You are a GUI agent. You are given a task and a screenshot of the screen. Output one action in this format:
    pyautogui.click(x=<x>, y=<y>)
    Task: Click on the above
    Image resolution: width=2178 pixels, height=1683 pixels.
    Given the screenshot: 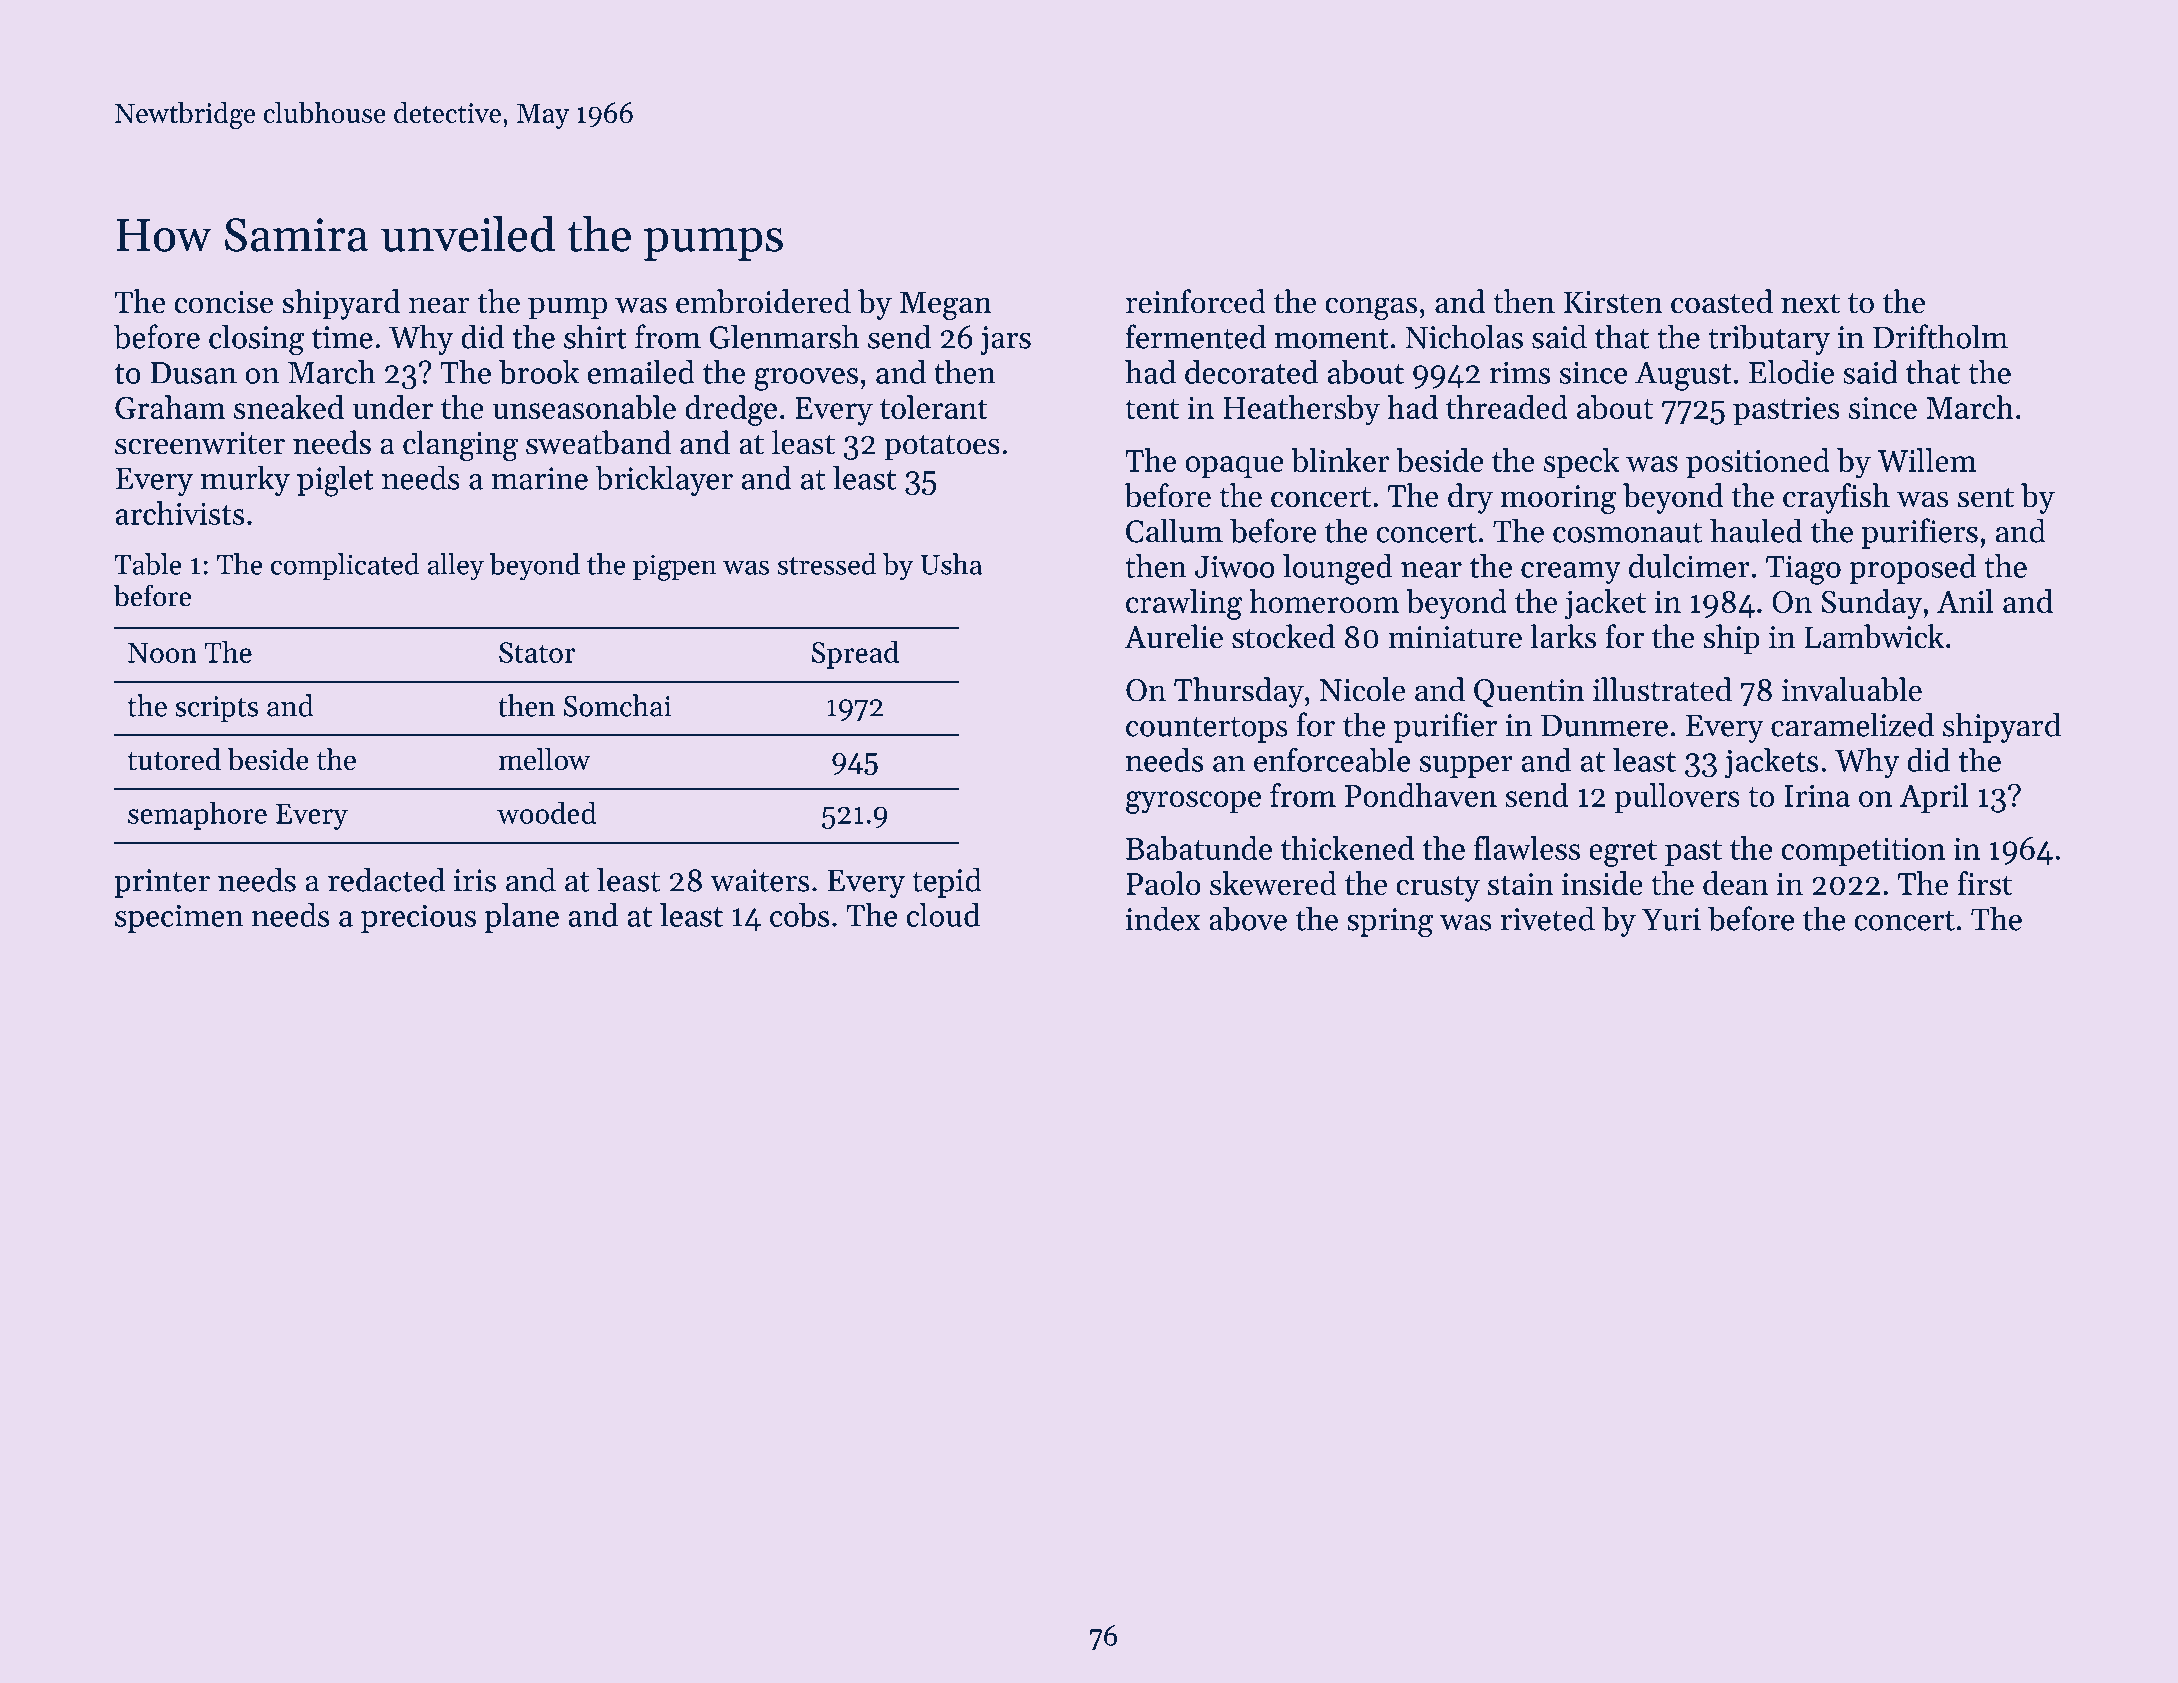 What is the action you would take?
    pyautogui.click(x=1248, y=918)
